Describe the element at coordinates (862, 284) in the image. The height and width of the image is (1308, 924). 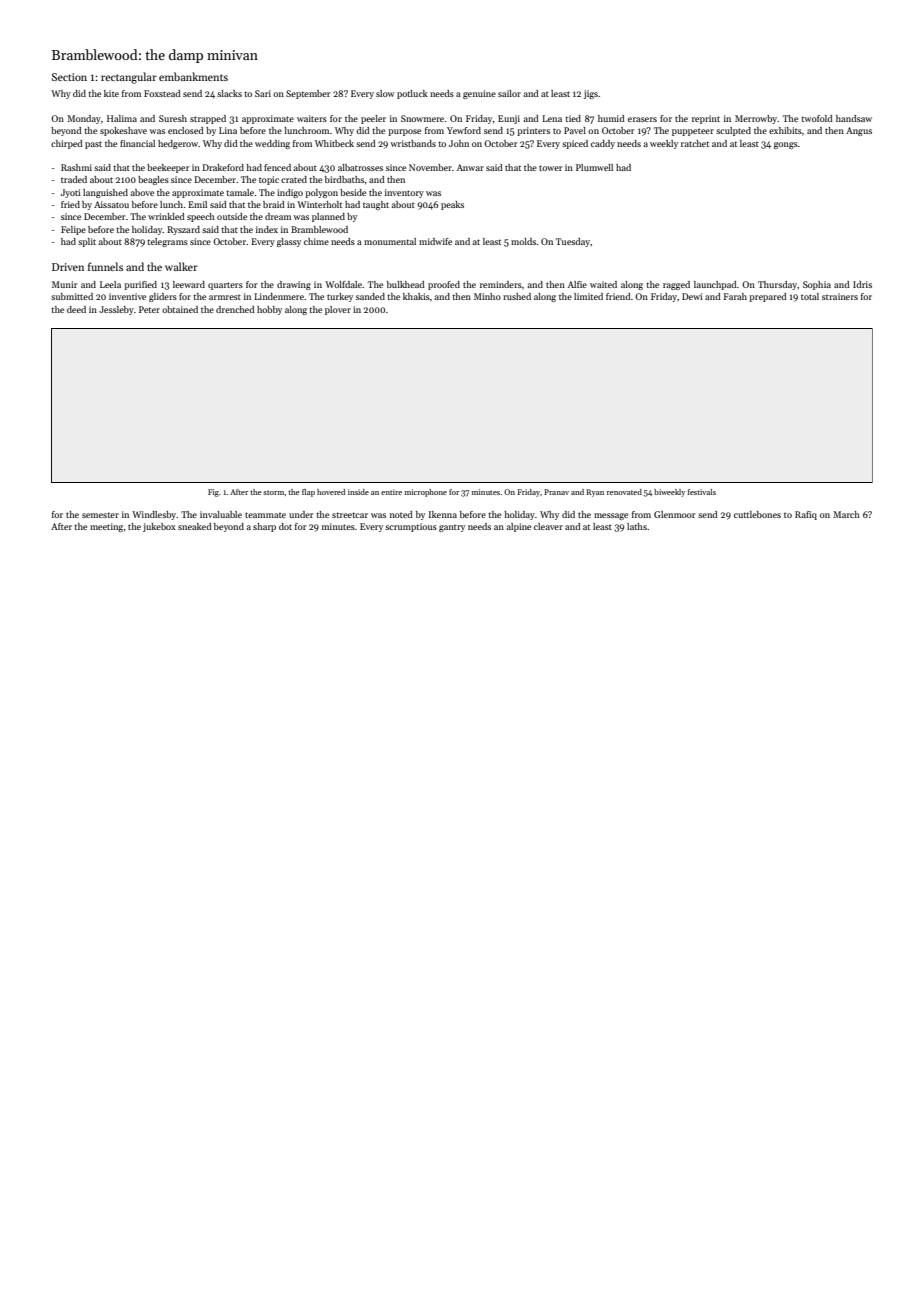
I see `Idris` at that location.
